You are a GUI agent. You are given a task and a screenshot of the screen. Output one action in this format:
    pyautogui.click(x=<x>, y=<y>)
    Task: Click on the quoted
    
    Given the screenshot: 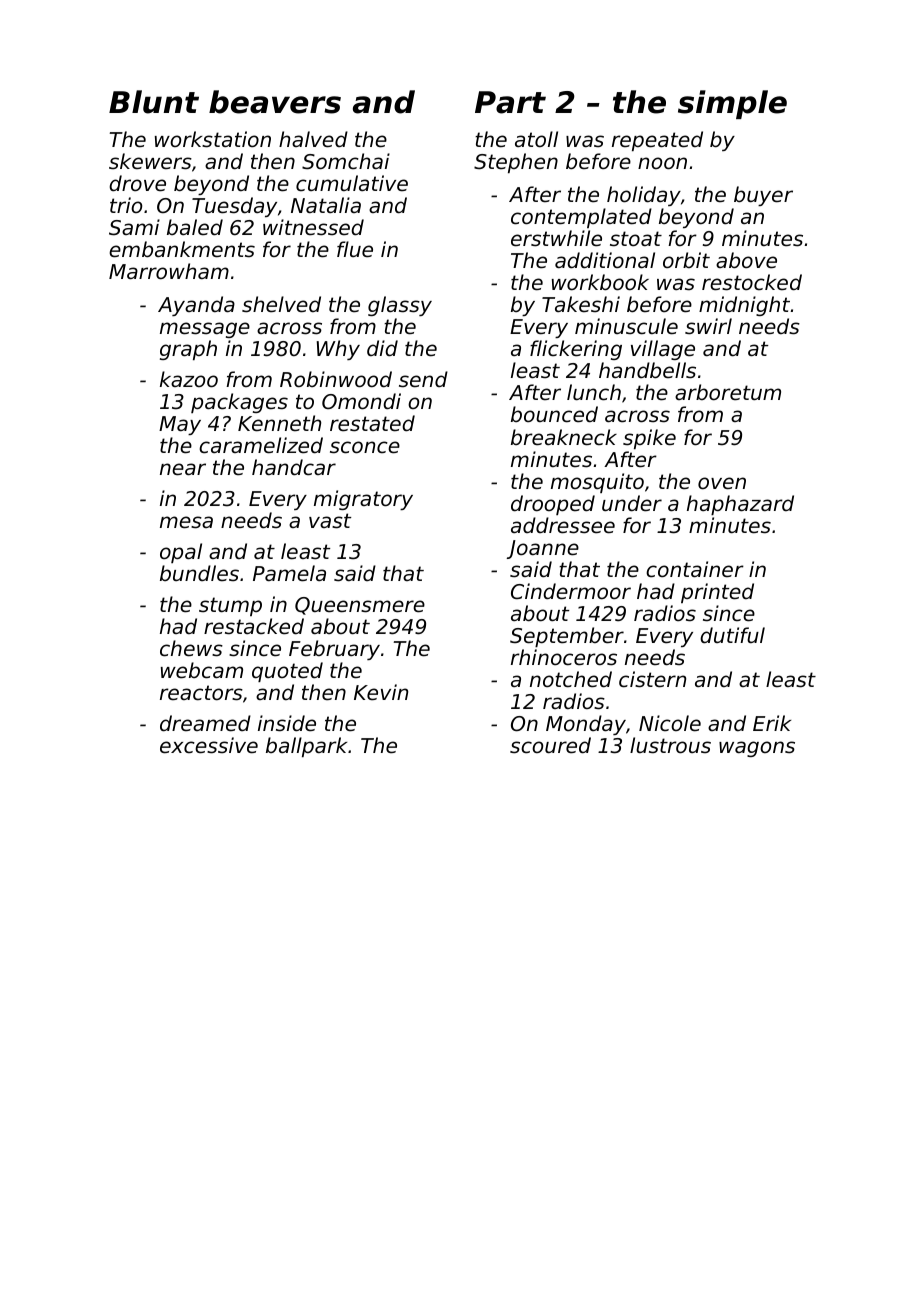 What is the action you would take?
    pyautogui.click(x=287, y=672)
